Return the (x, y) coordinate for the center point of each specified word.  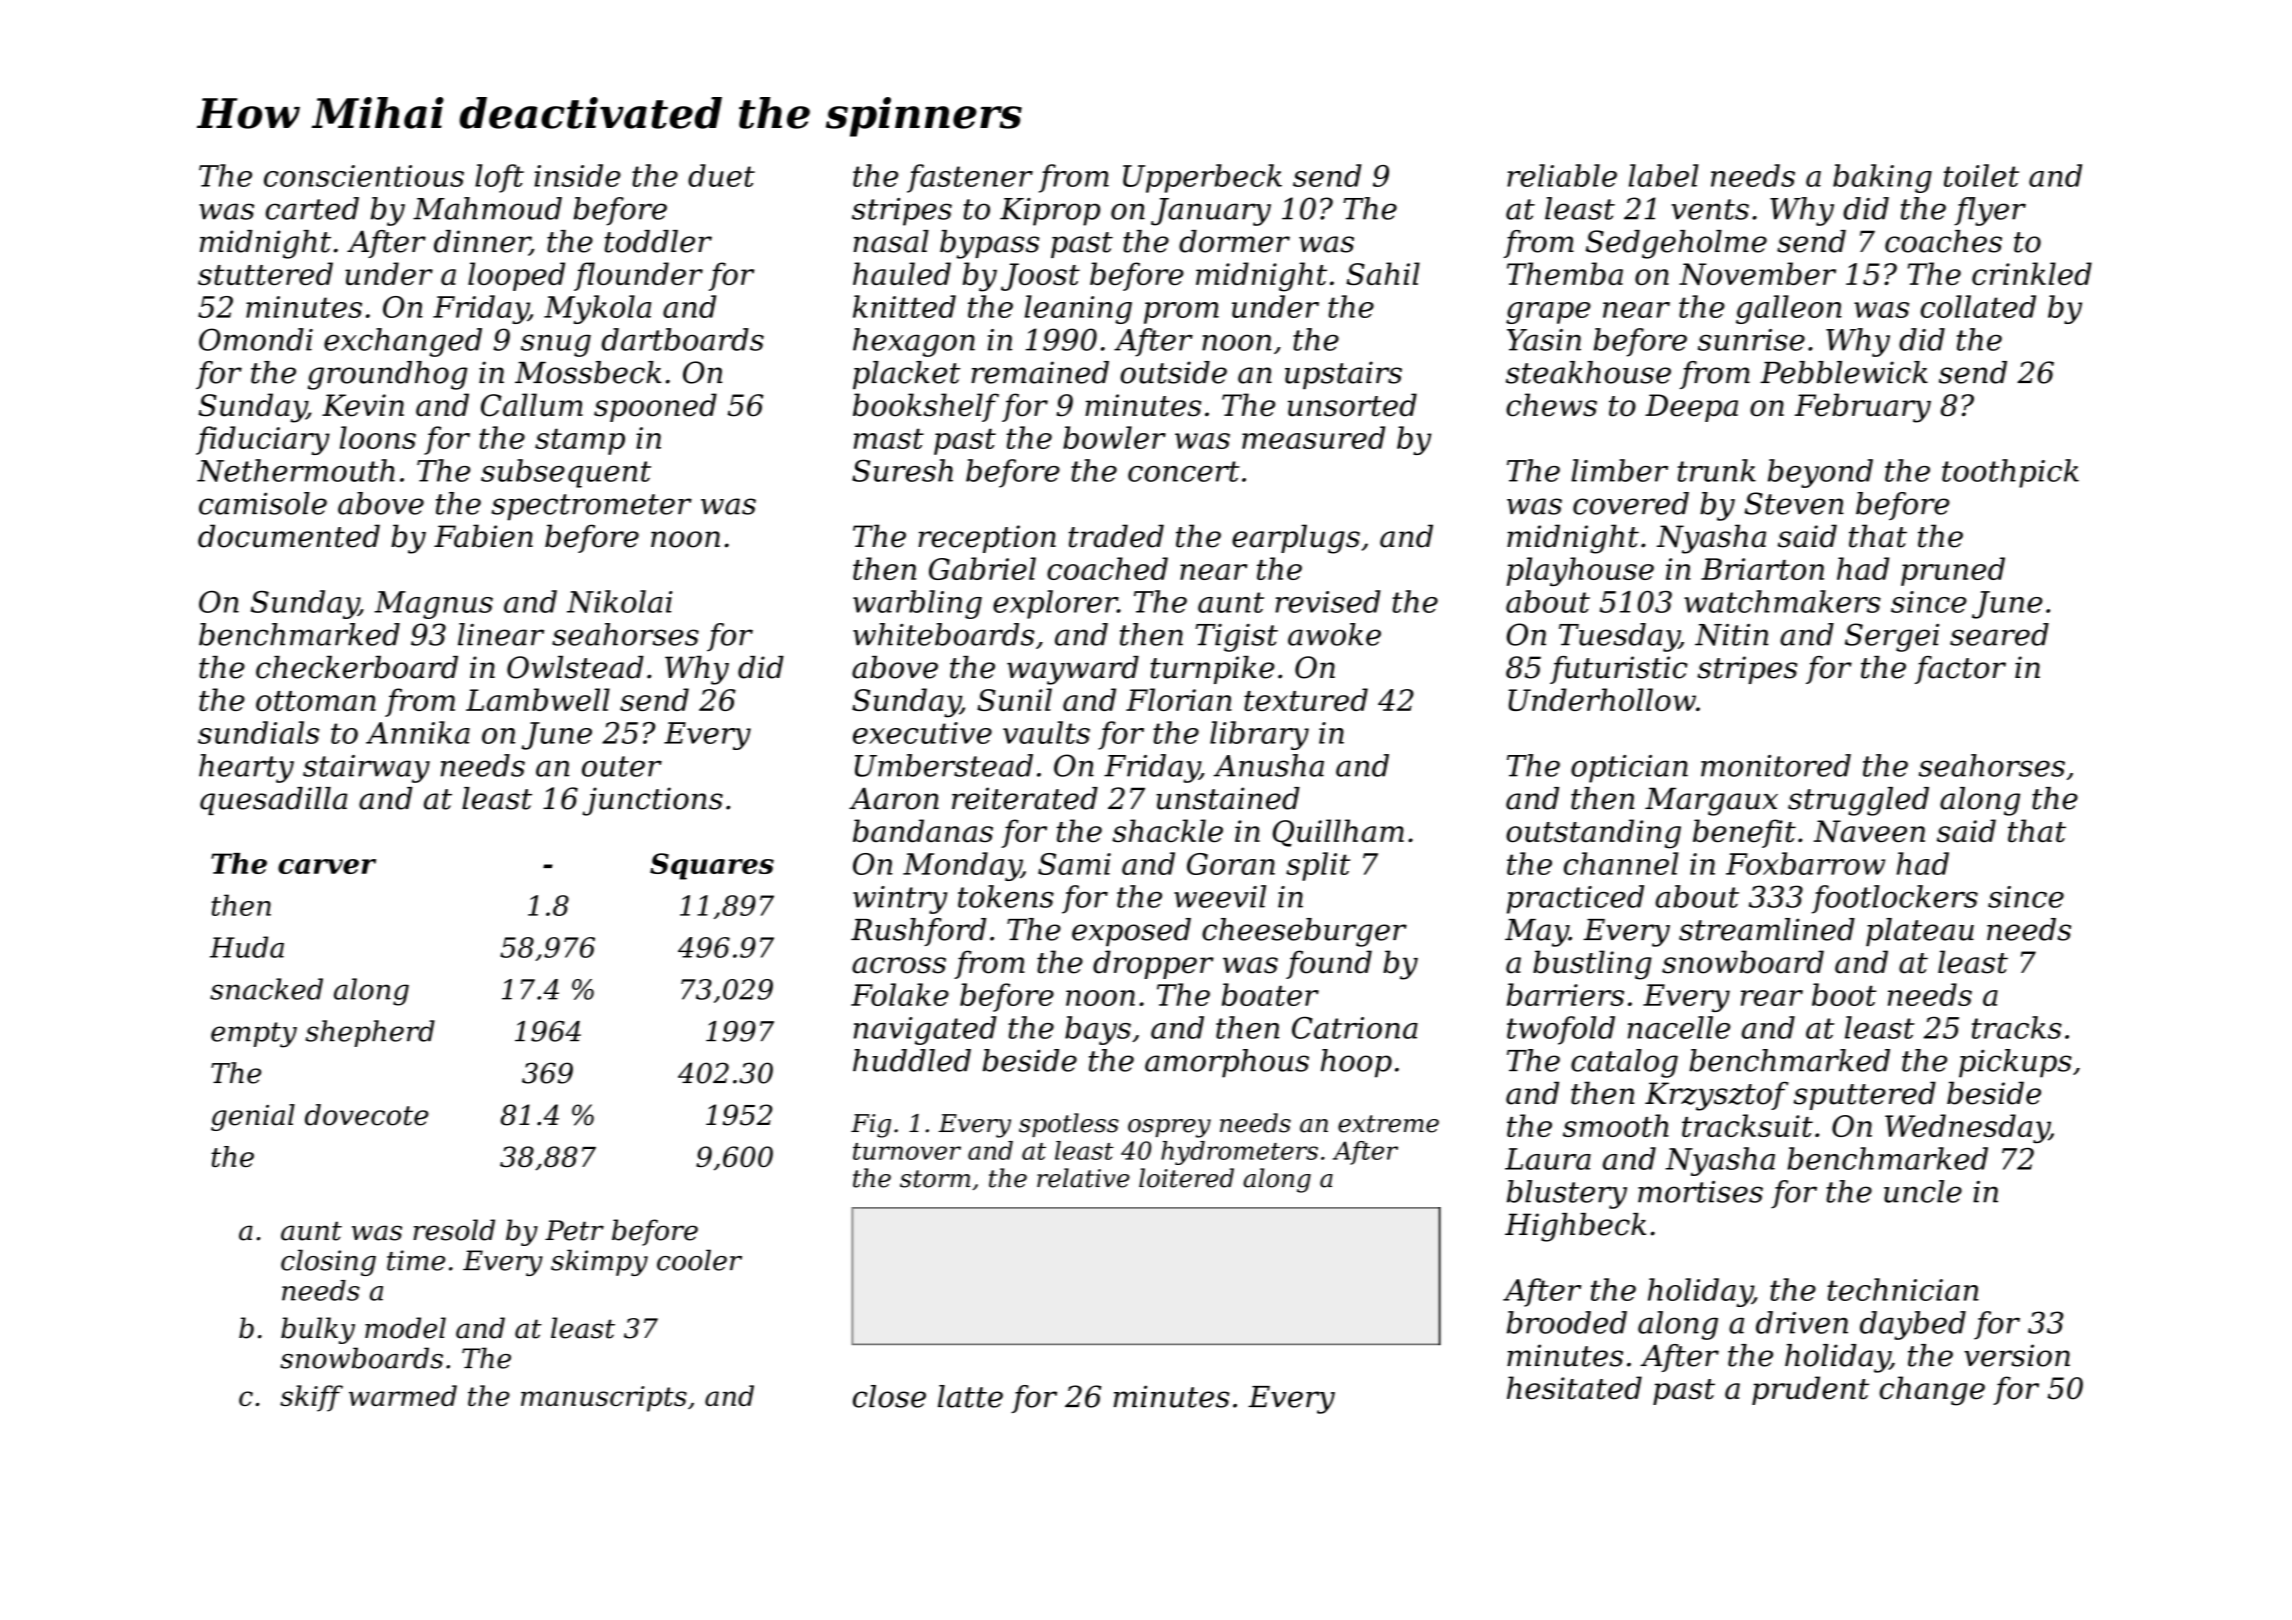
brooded (1567, 1322)
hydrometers (1239, 1153)
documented (289, 536)
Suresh (902, 470)
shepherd (370, 1033)
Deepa (1691, 408)
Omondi (256, 339)
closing (328, 1262)
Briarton (1762, 569)
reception (987, 539)
